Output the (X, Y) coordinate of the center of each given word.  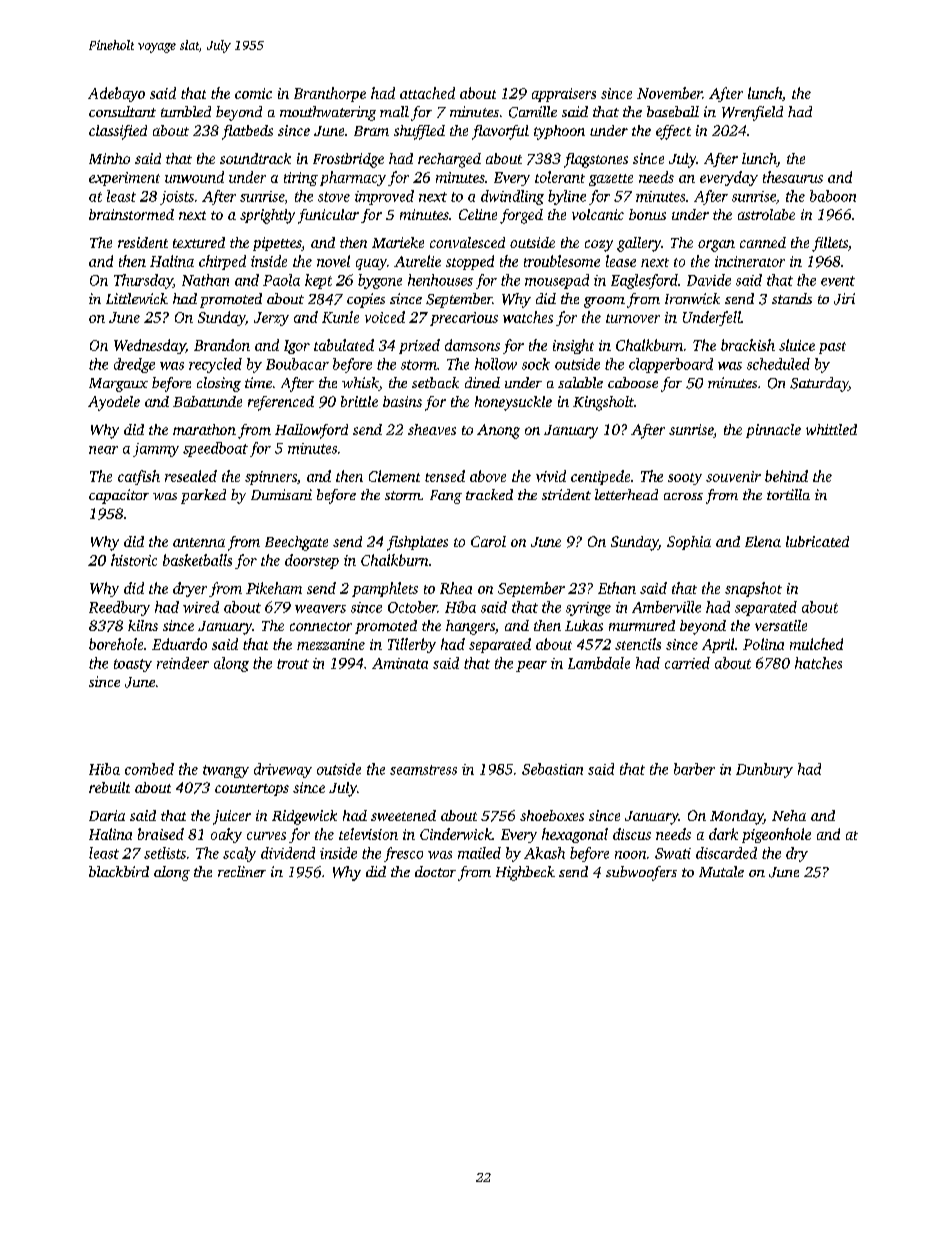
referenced (281, 403)
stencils (638, 644)
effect (673, 132)
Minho (109, 158)
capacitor (119, 496)
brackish (748, 345)
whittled (831, 429)
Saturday (819, 384)
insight (573, 346)
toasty (133, 665)
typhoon (559, 132)
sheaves (432, 429)
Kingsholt (603, 403)
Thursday (143, 281)
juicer (232, 817)
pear (531, 666)
